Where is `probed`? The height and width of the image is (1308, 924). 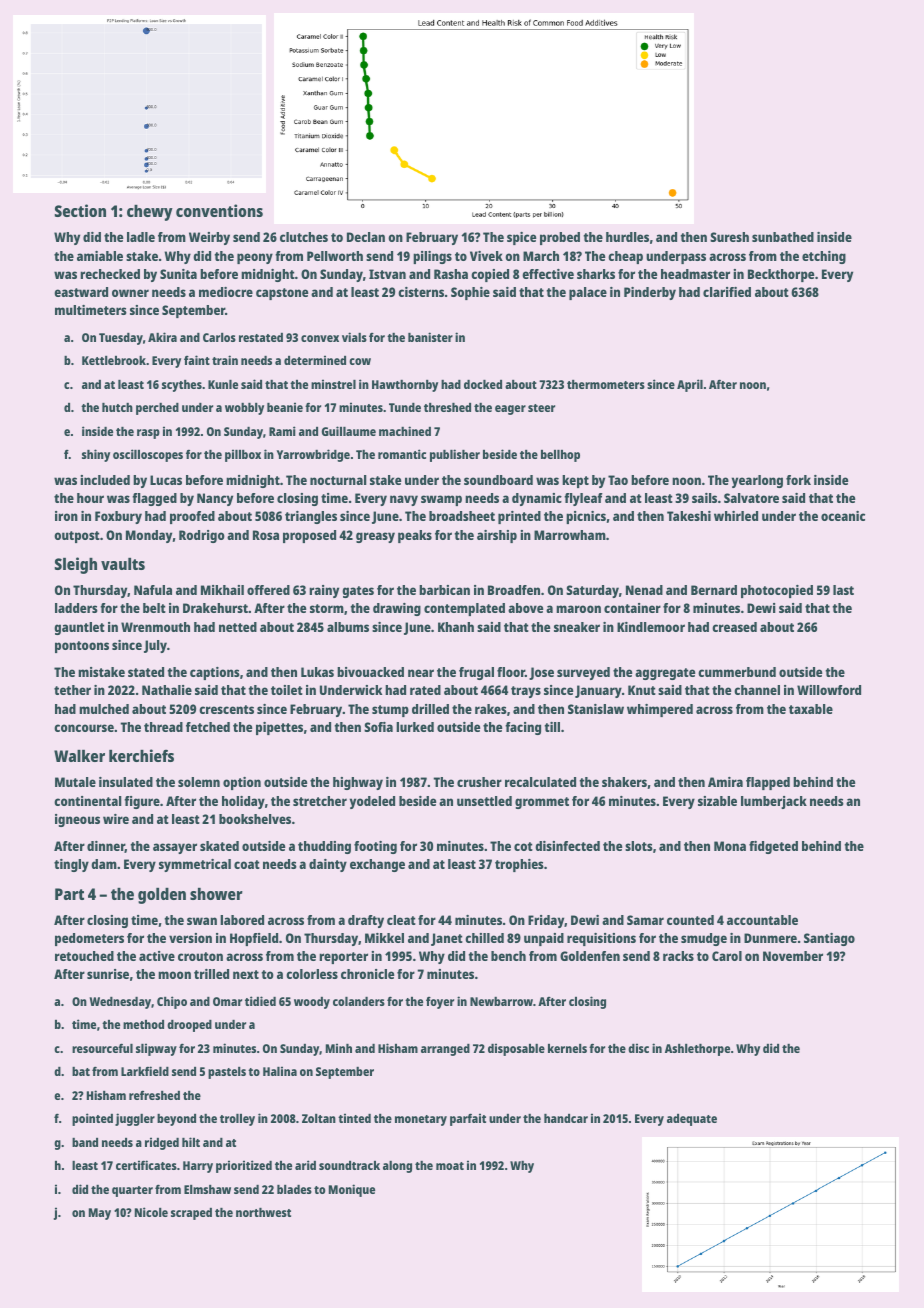
probed is located at coordinates (560, 238).
